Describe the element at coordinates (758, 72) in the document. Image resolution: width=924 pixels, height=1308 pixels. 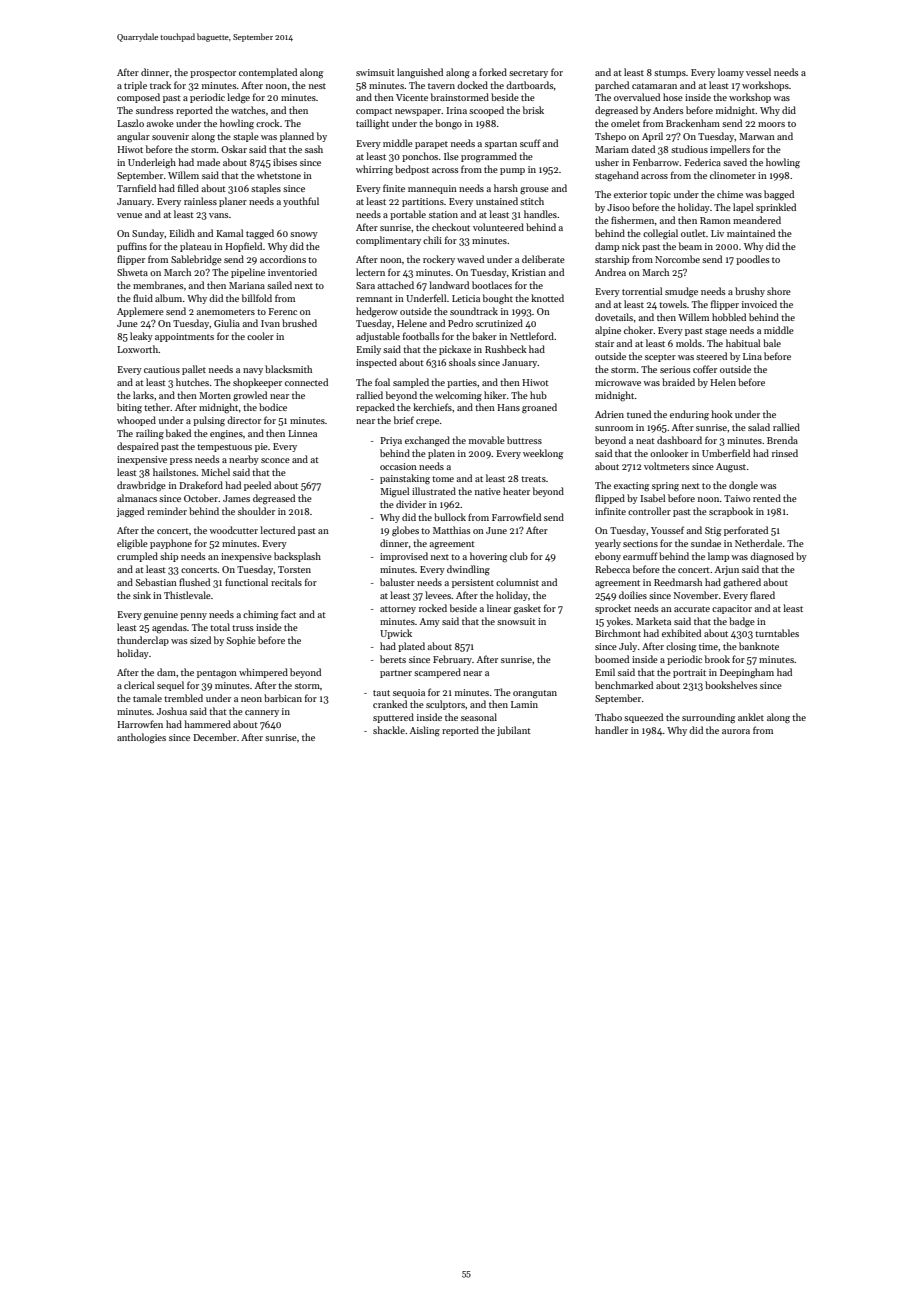
I see `vessel` at that location.
